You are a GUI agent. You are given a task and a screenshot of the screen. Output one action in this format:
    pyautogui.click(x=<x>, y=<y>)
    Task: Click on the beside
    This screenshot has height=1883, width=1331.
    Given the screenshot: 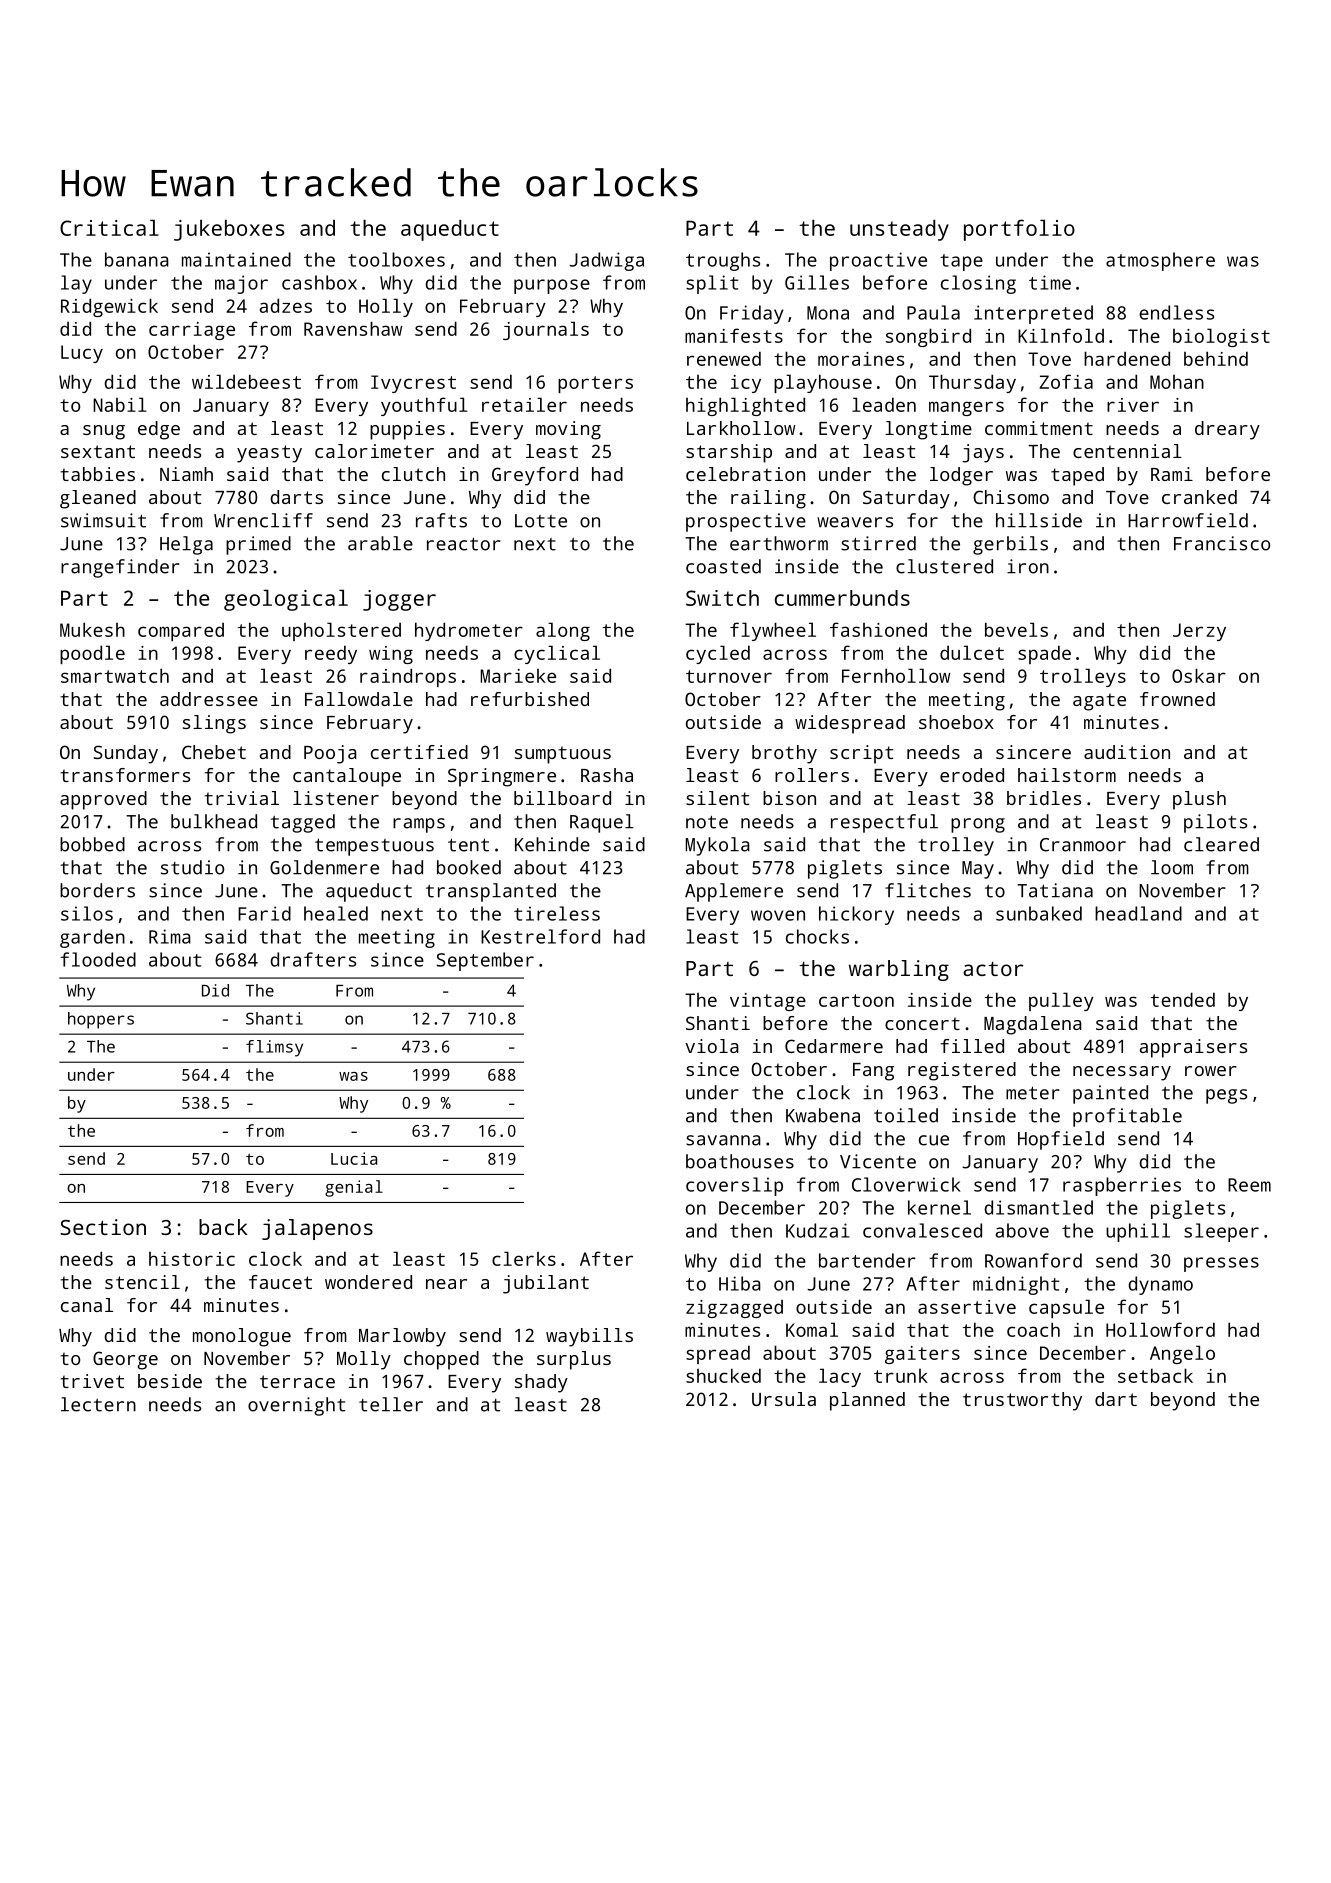 What is the action you would take?
    pyautogui.click(x=170, y=1381)
